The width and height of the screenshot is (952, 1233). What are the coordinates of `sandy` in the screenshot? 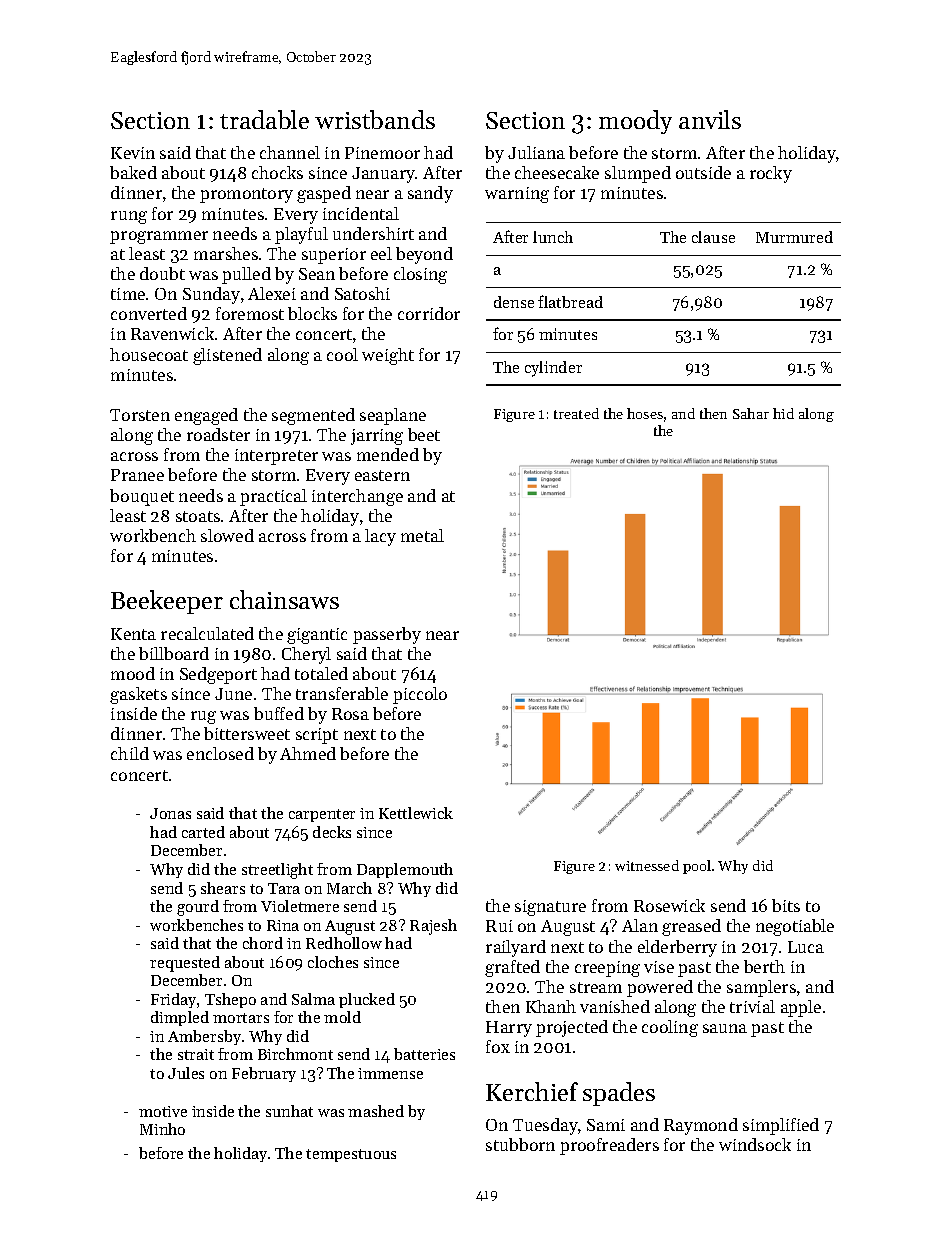 It's located at (430, 194).
